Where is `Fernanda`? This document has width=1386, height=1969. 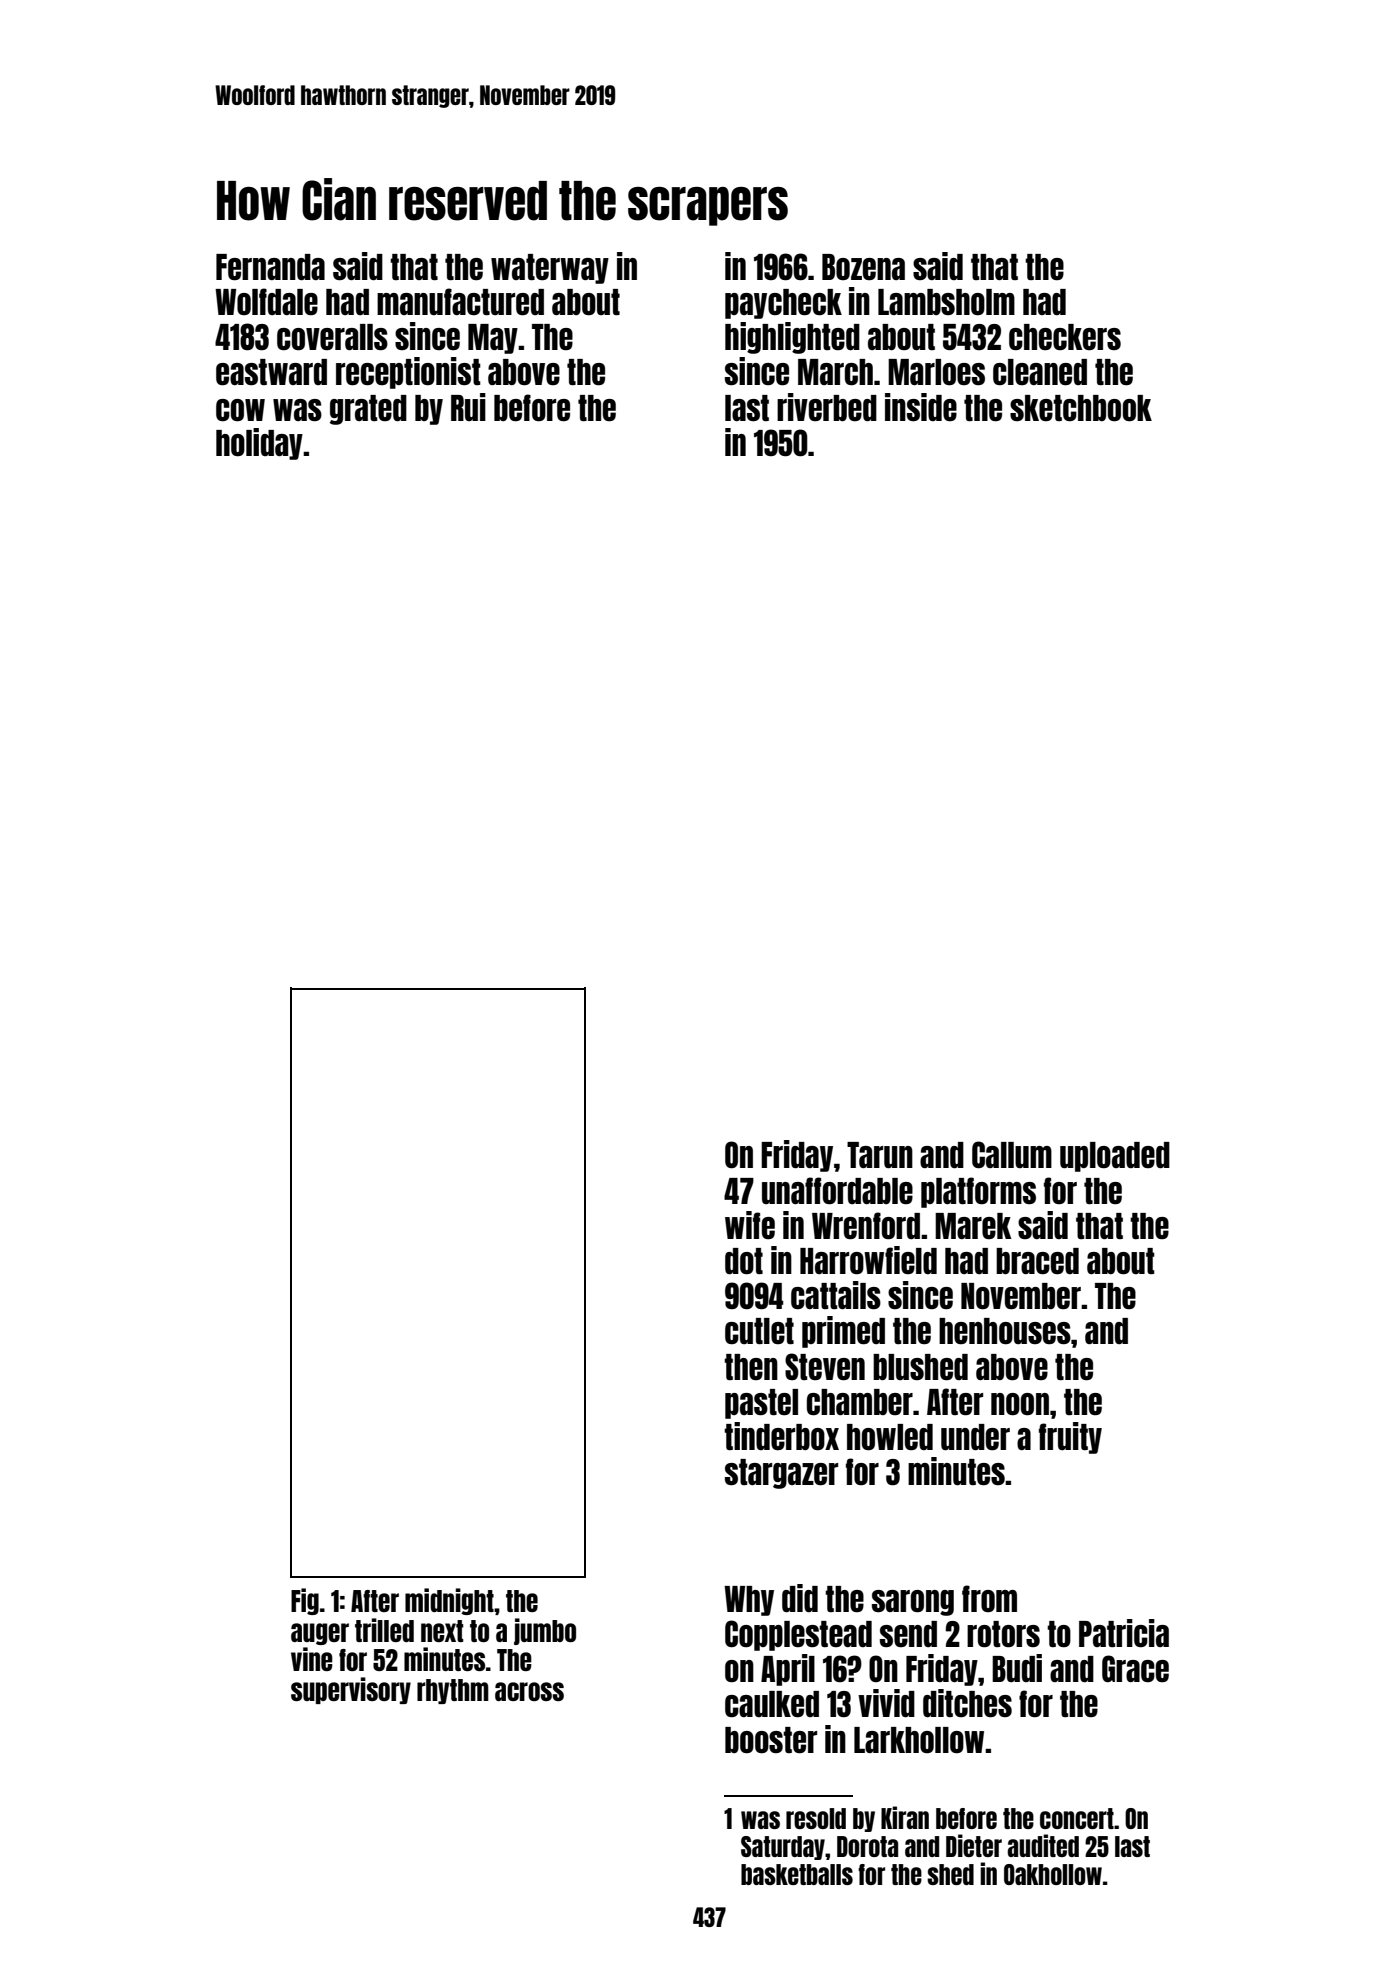
Fernanda is located at coordinates (270, 267).
